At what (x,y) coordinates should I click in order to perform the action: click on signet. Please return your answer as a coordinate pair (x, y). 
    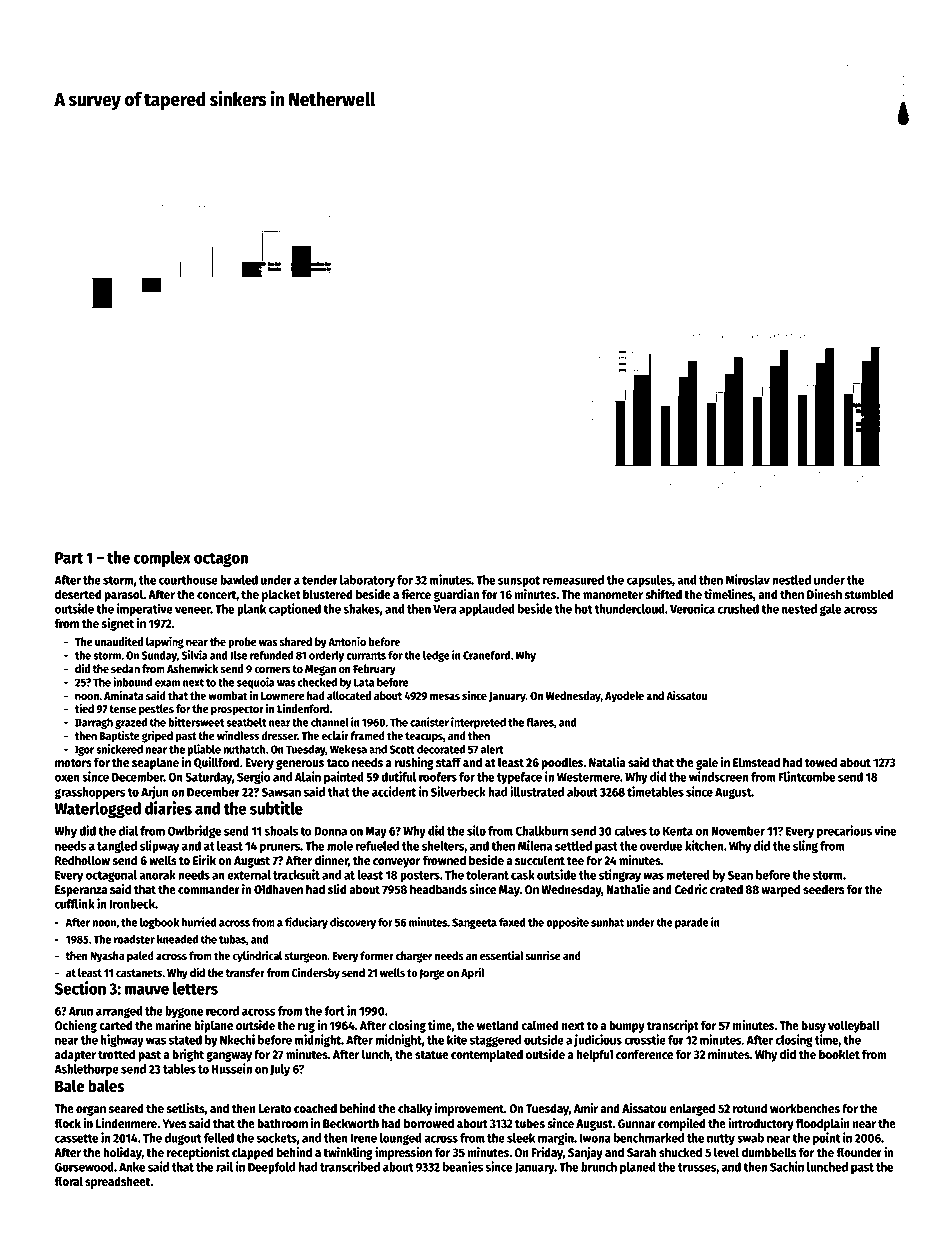
    Looking at the image, I should click on (118, 624).
